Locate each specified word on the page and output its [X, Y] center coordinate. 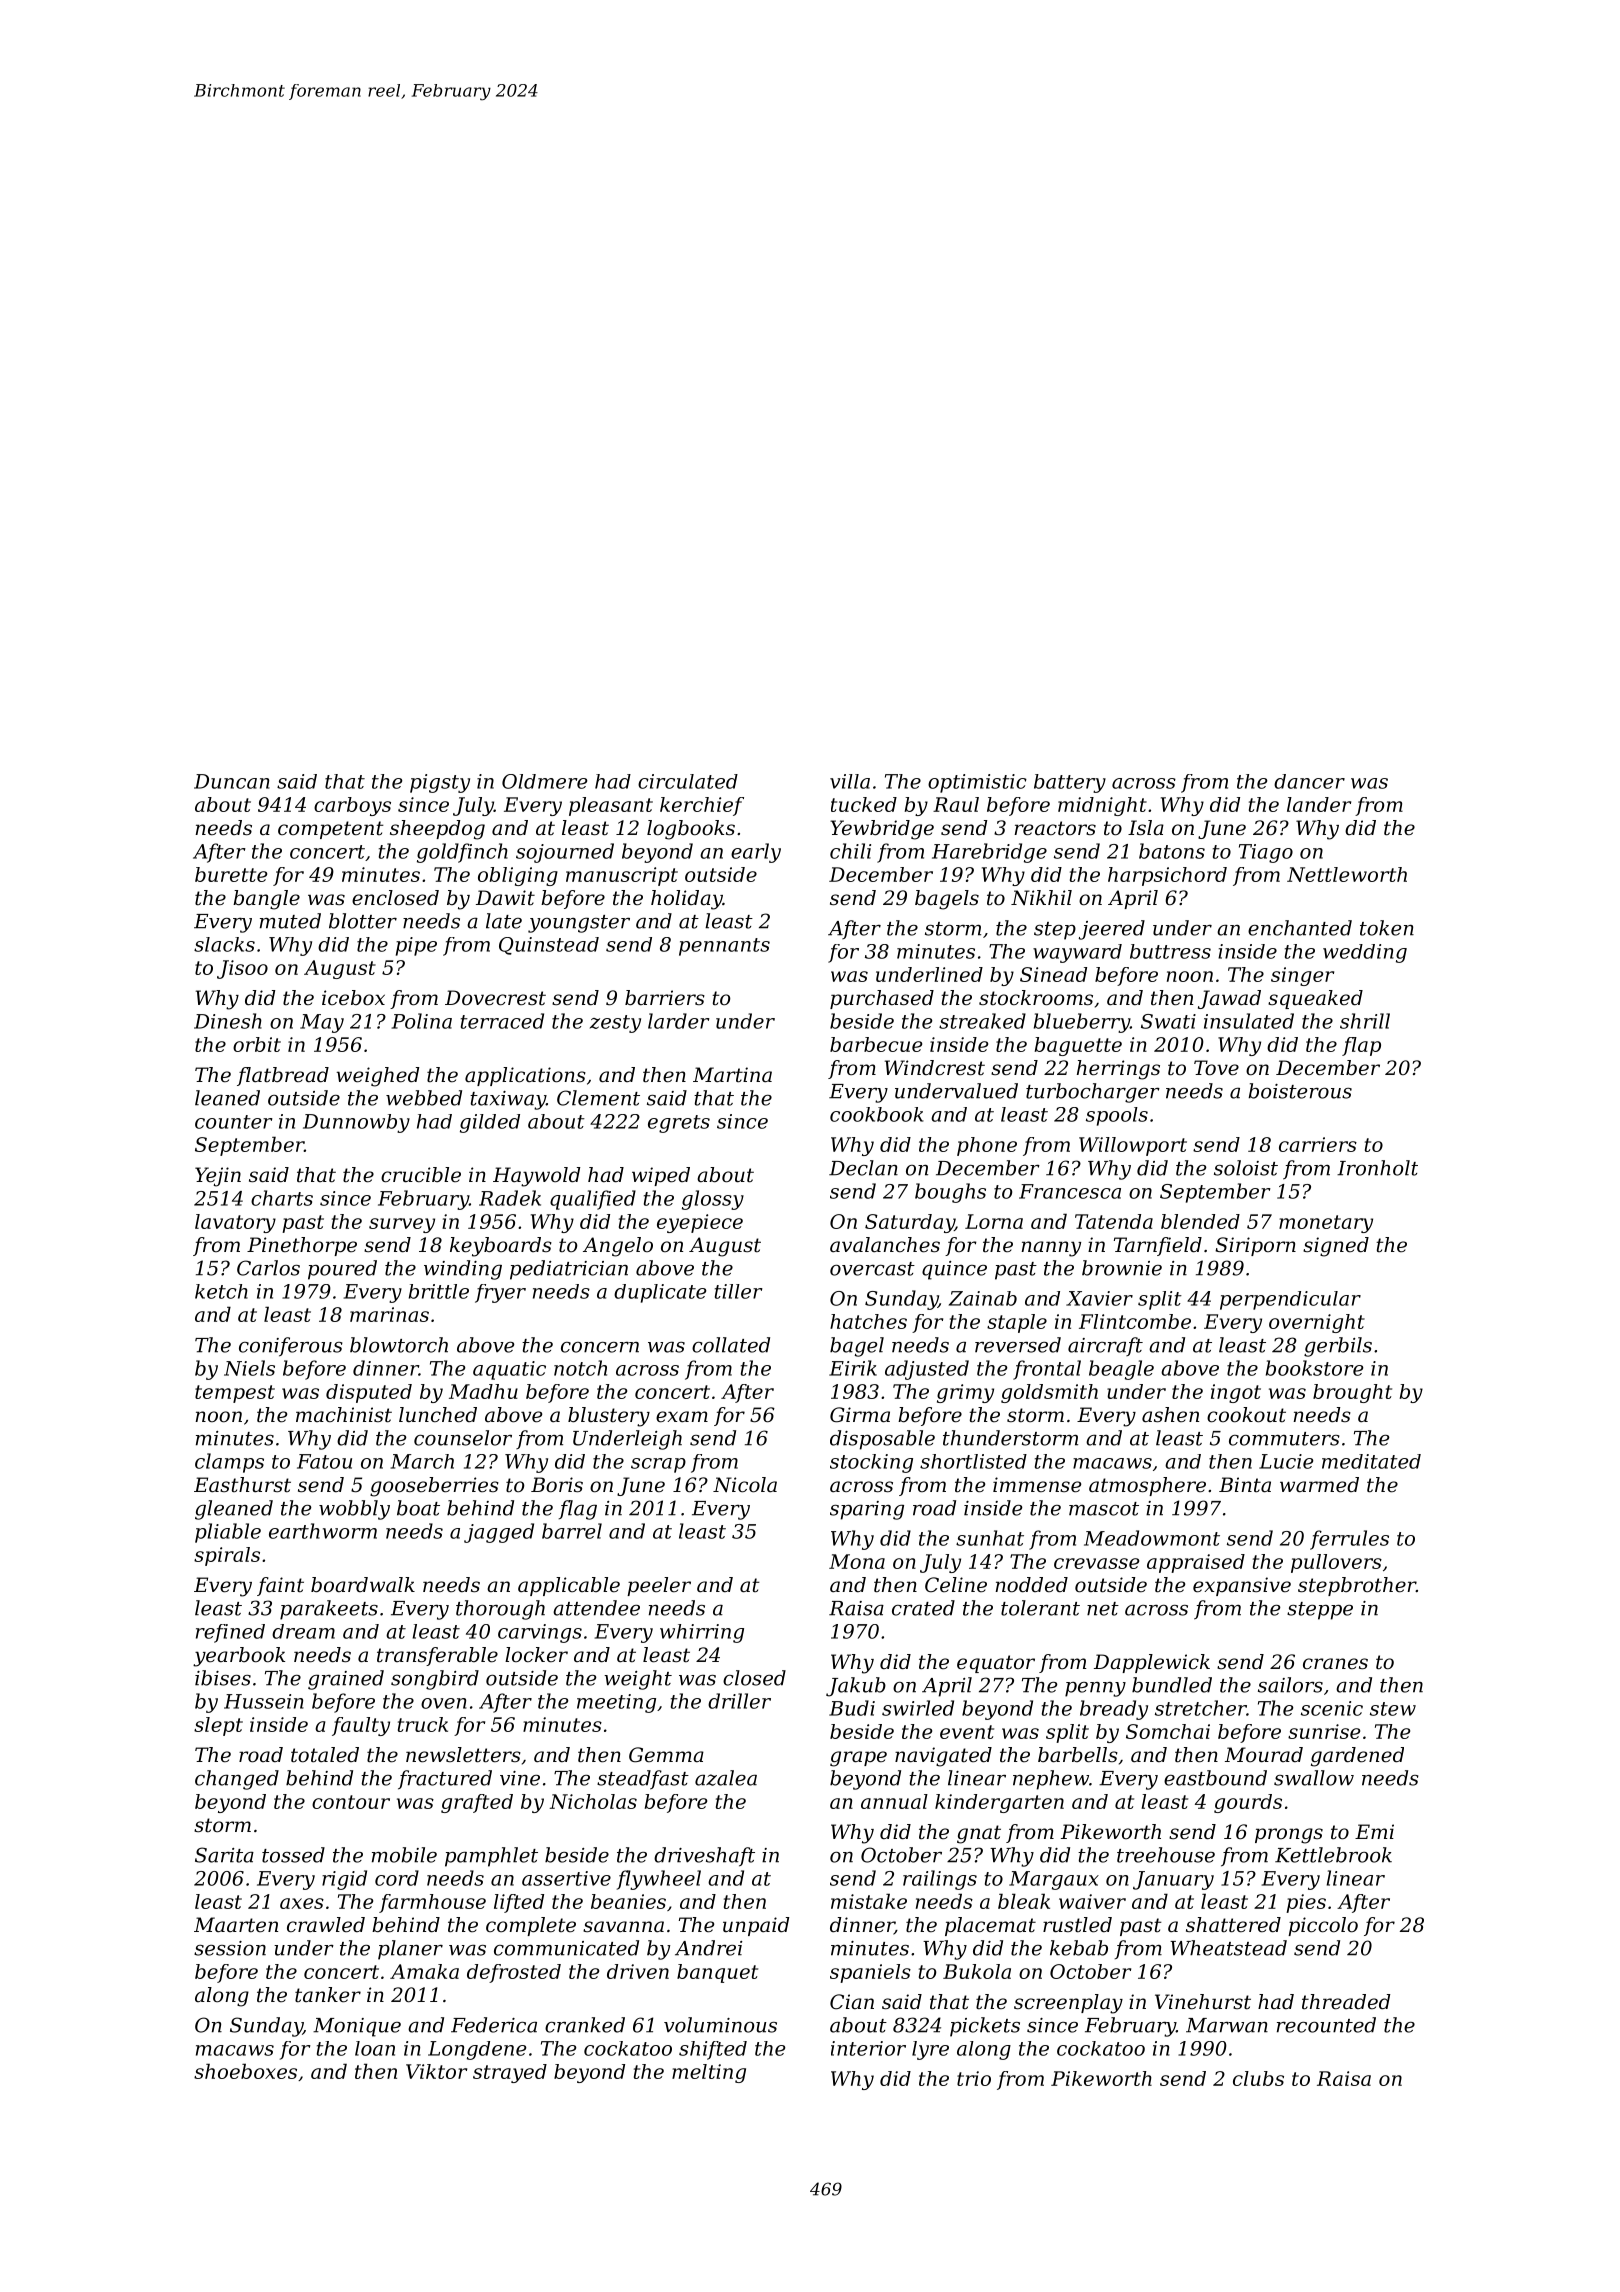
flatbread [283, 1076]
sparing [867, 1510]
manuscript [622, 876]
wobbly [354, 1510]
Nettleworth [1347, 874]
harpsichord [1167, 876]
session [230, 1948]
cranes [1335, 1664]
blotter [363, 921]
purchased [882, 999]
